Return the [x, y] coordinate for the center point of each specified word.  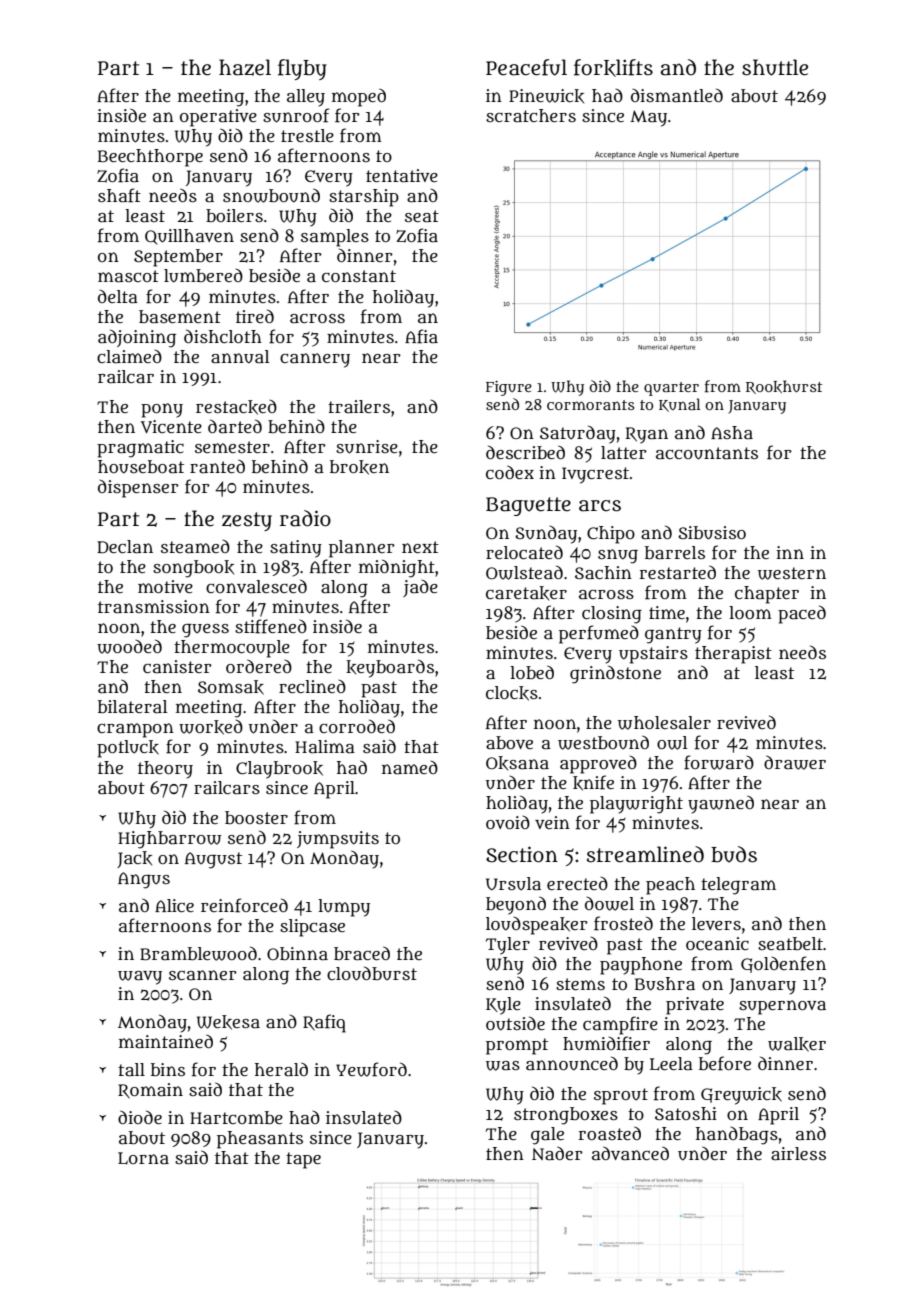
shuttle [775, 67]
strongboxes [566, 1116]
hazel [245, 67]
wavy [140, 978]
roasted [610, 1133]
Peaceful [526, 67]
